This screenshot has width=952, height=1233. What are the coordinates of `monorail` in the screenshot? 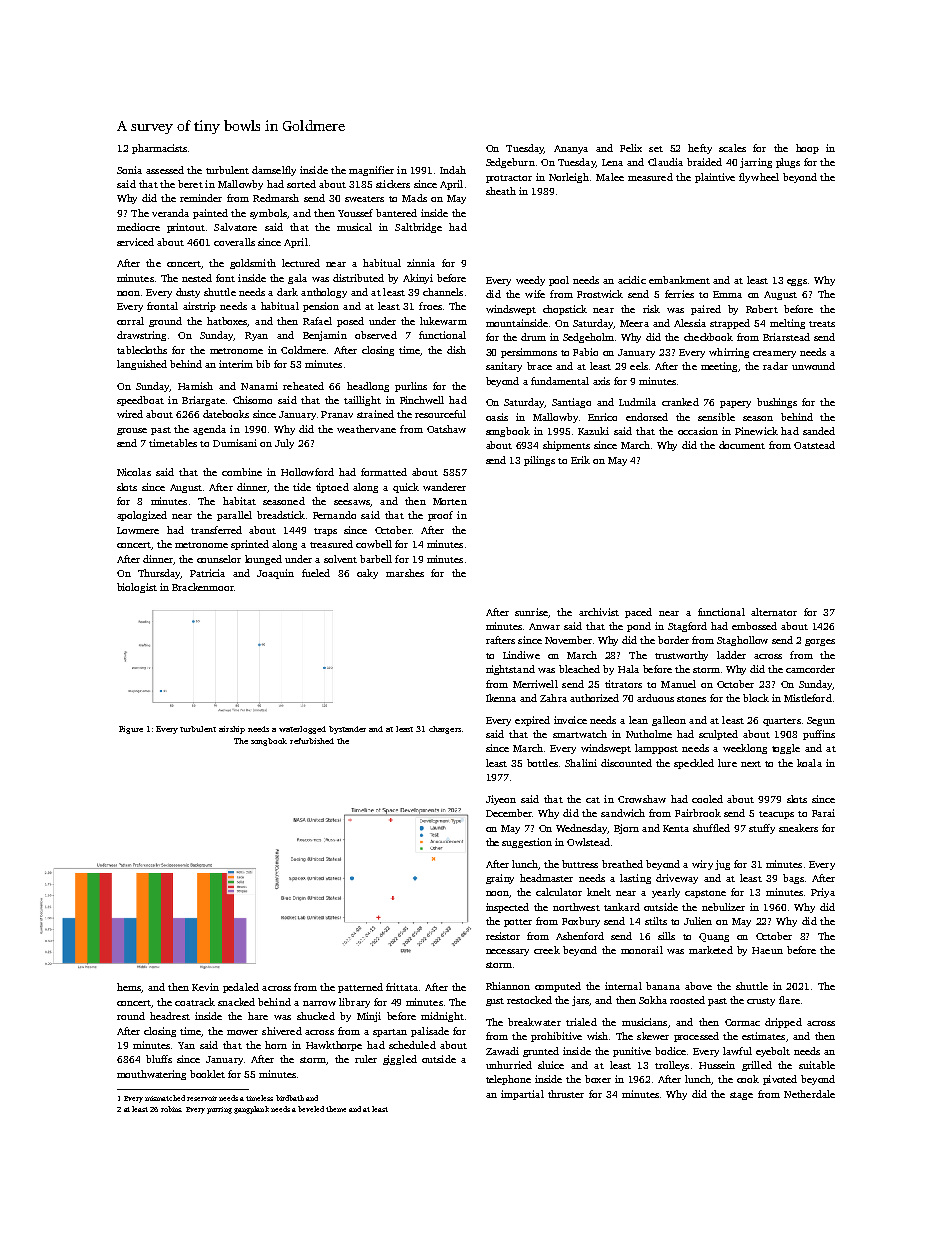 It's located at (642, 950).
